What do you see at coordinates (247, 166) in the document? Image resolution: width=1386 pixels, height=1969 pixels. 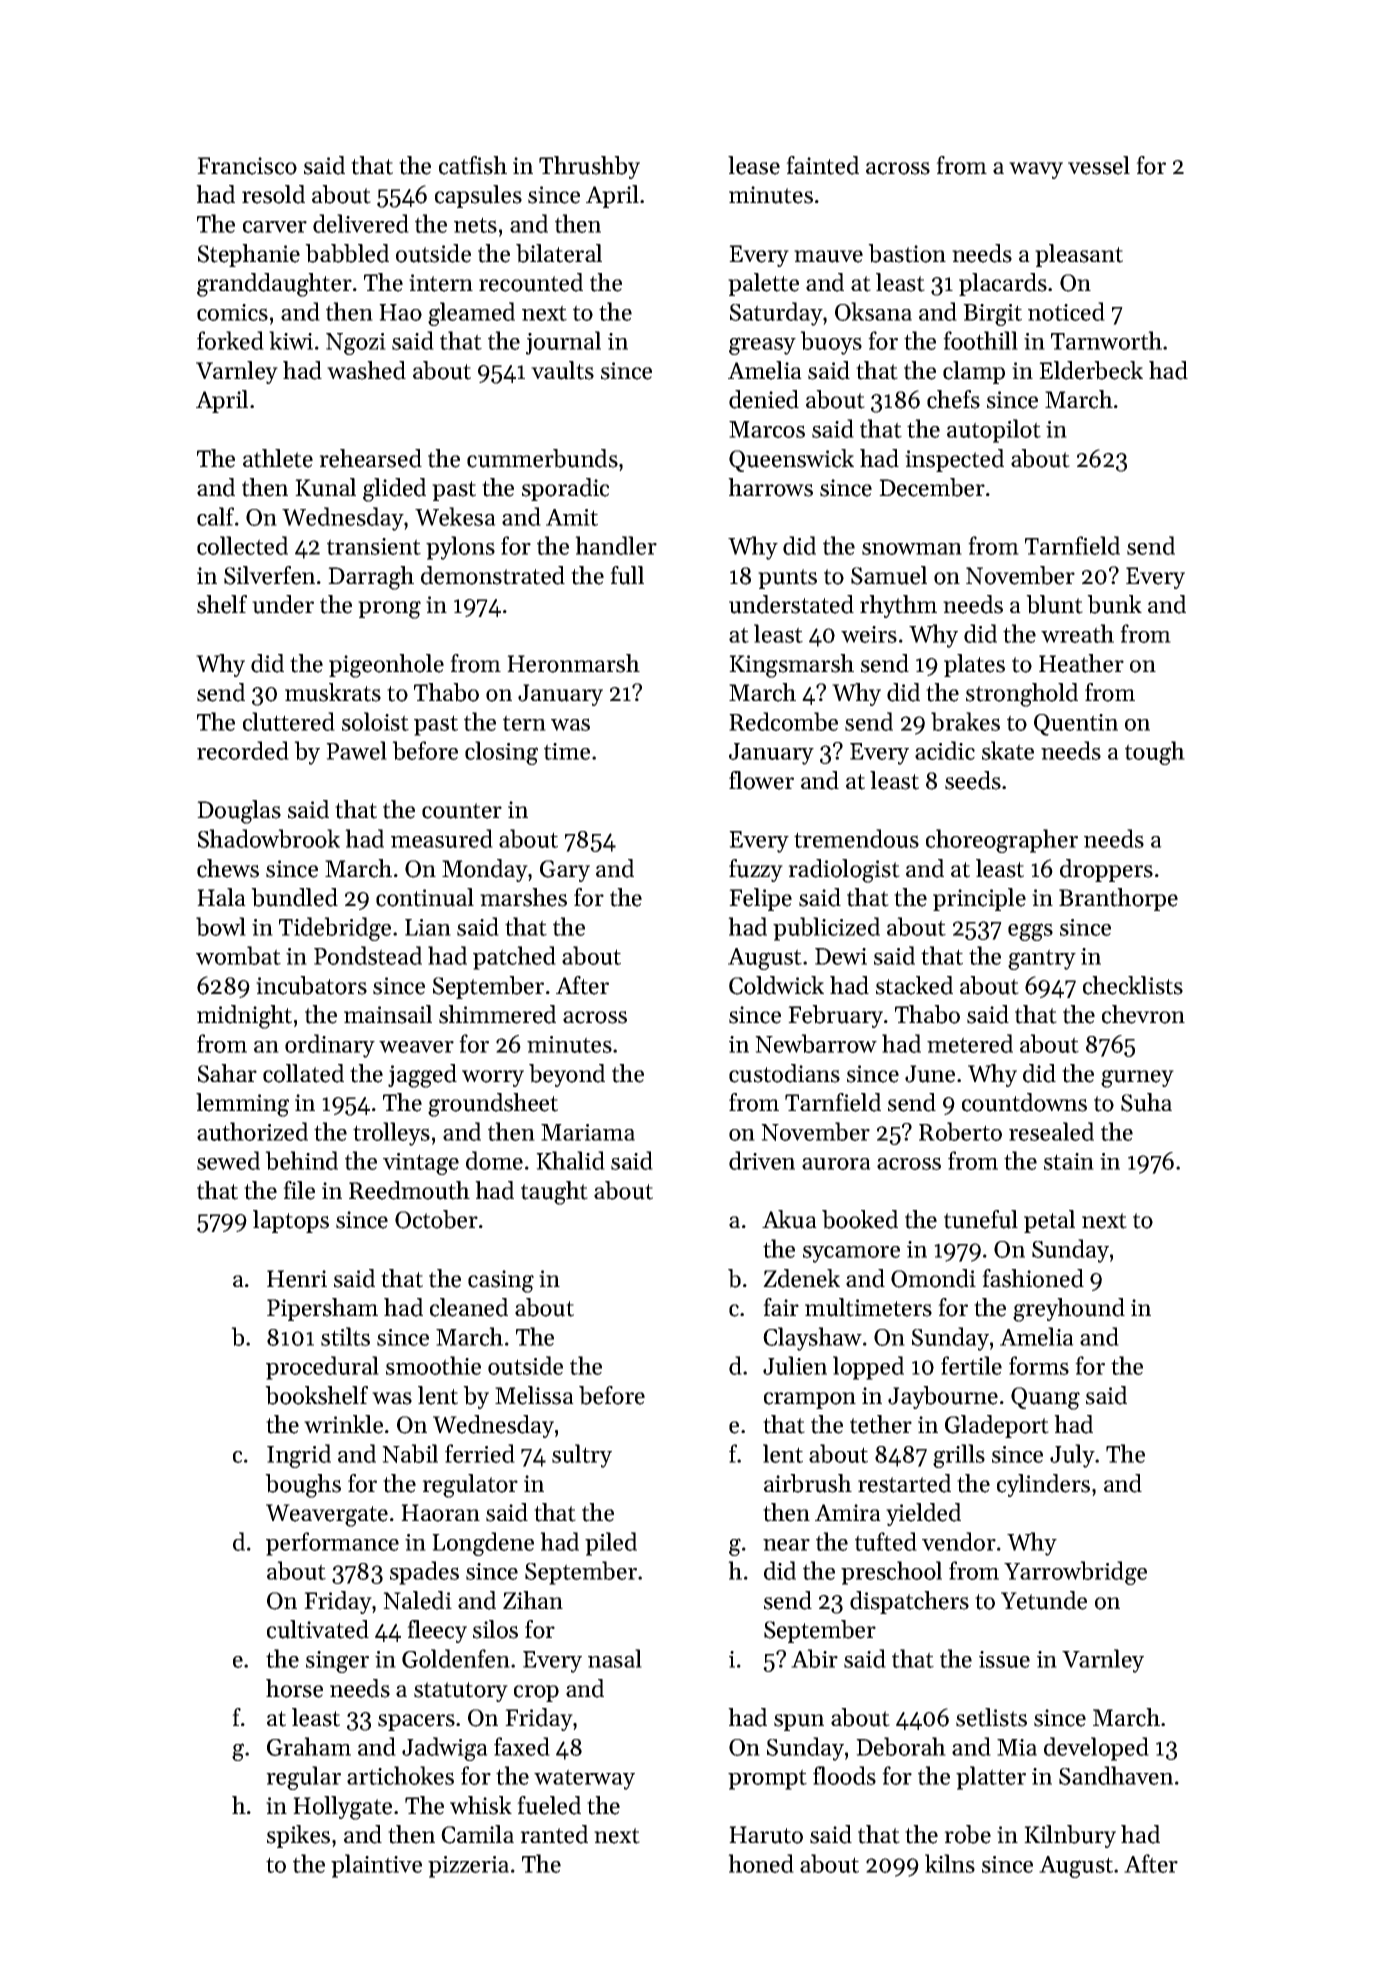 I see `Francisco` at bounding box center [247, 166].
